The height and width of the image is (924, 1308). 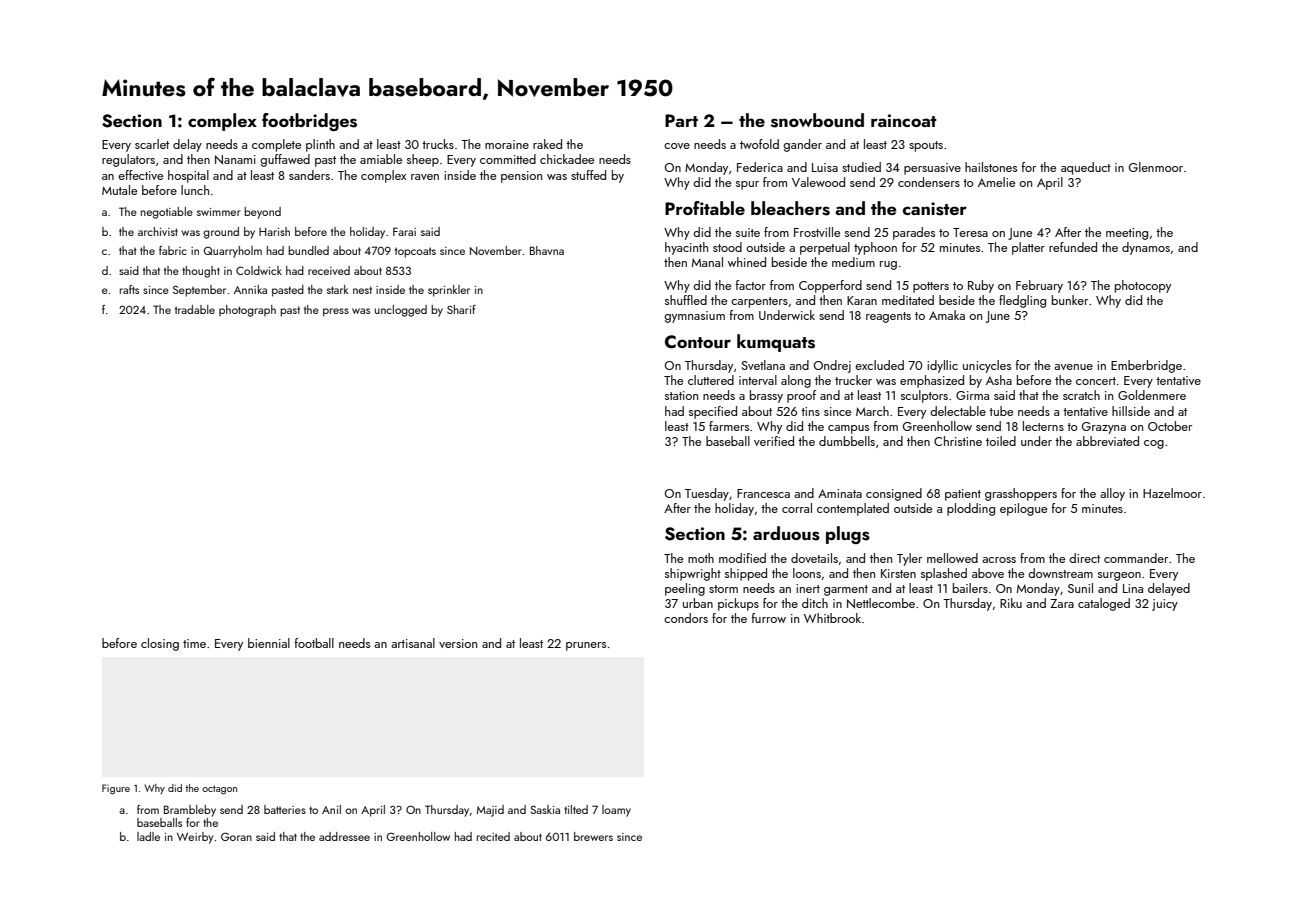 What do you see at coordinates (461, 309) in the image?
I see `Sharif` at bounding box center [461, 309].
